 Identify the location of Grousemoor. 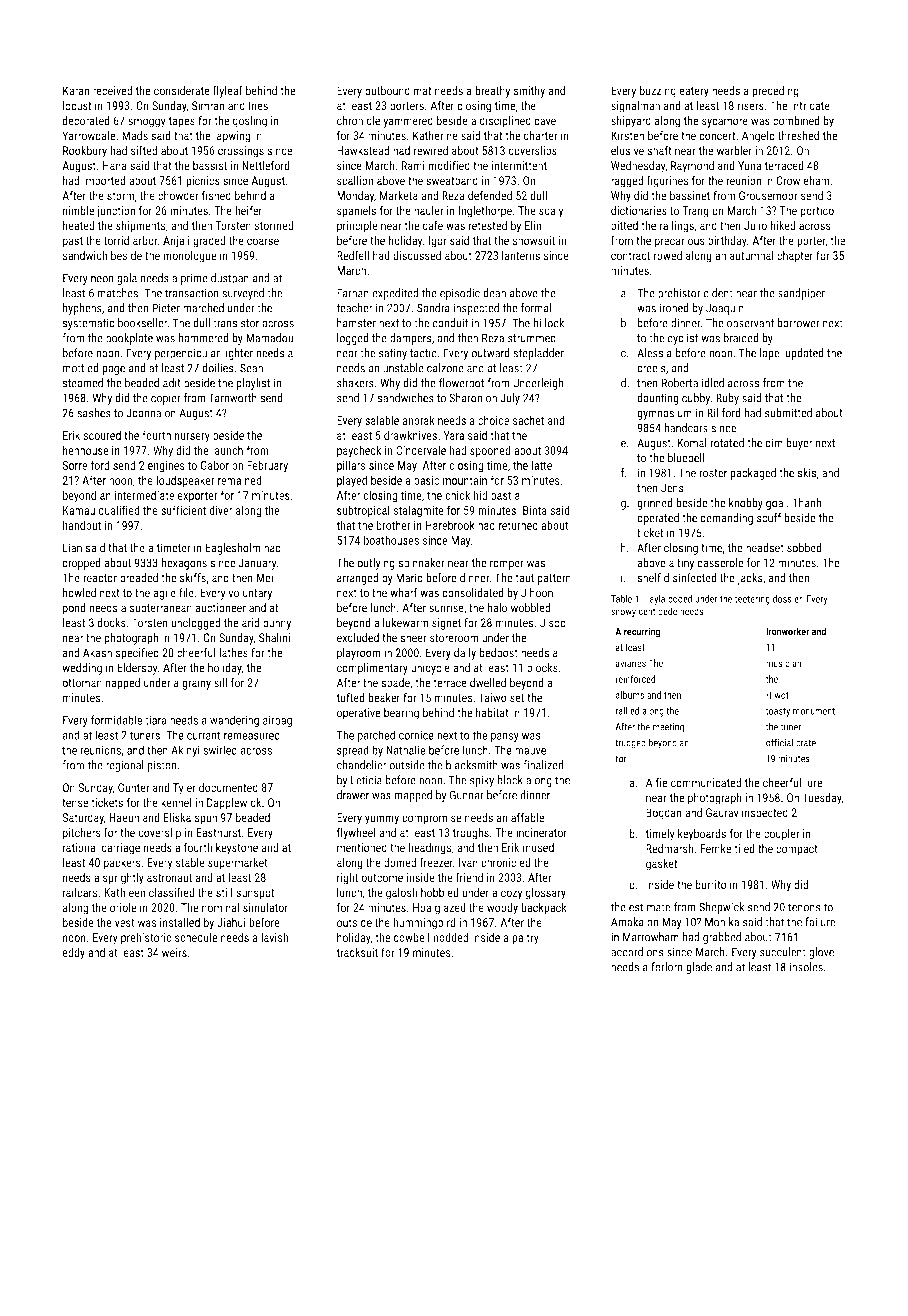
(768, 195).
